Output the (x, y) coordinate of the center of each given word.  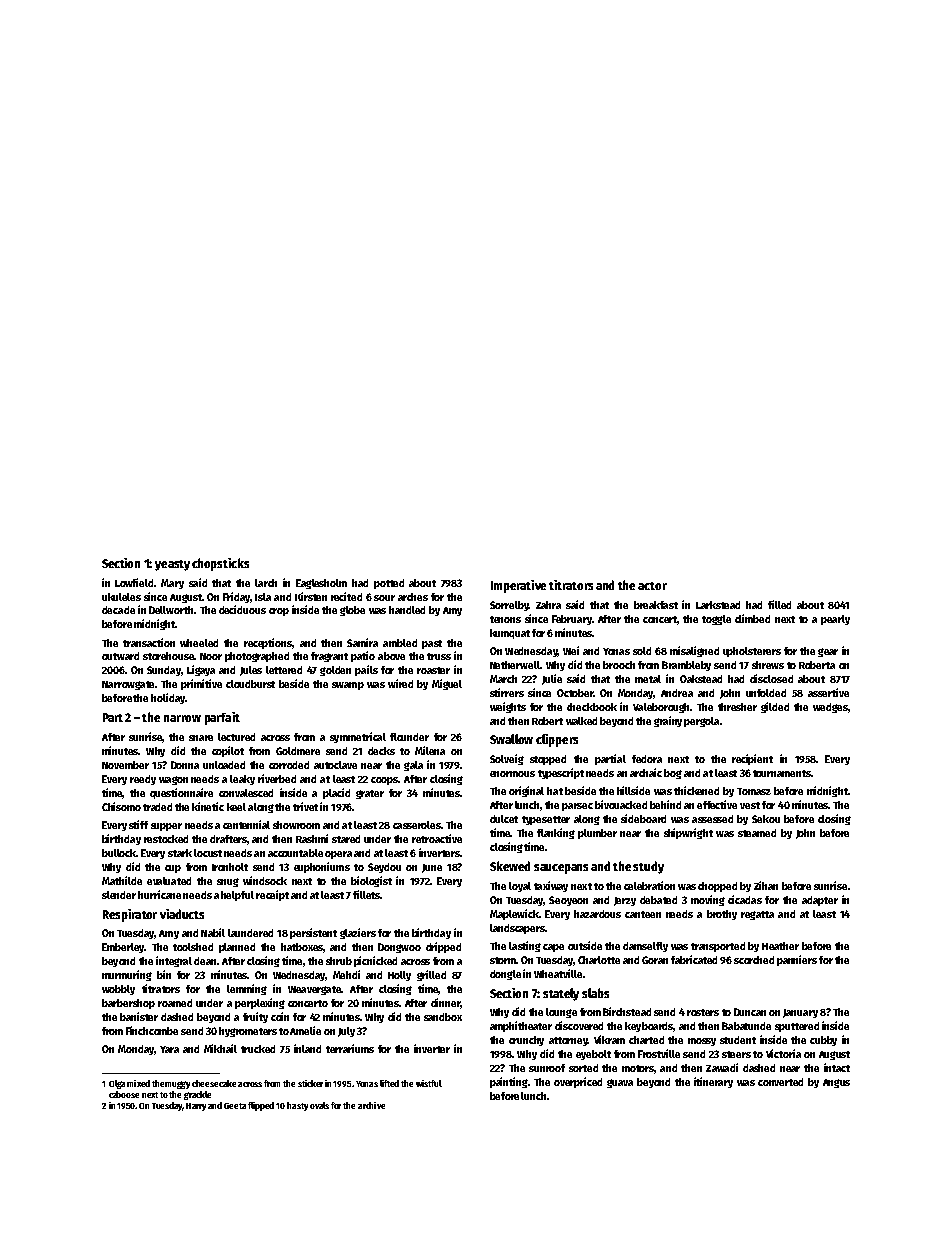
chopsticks (220, 564)
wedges (830, 708)
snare (201, 738)
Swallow (511, 739)
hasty (297, 1106)
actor (652, 586)
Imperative (518, 586)
